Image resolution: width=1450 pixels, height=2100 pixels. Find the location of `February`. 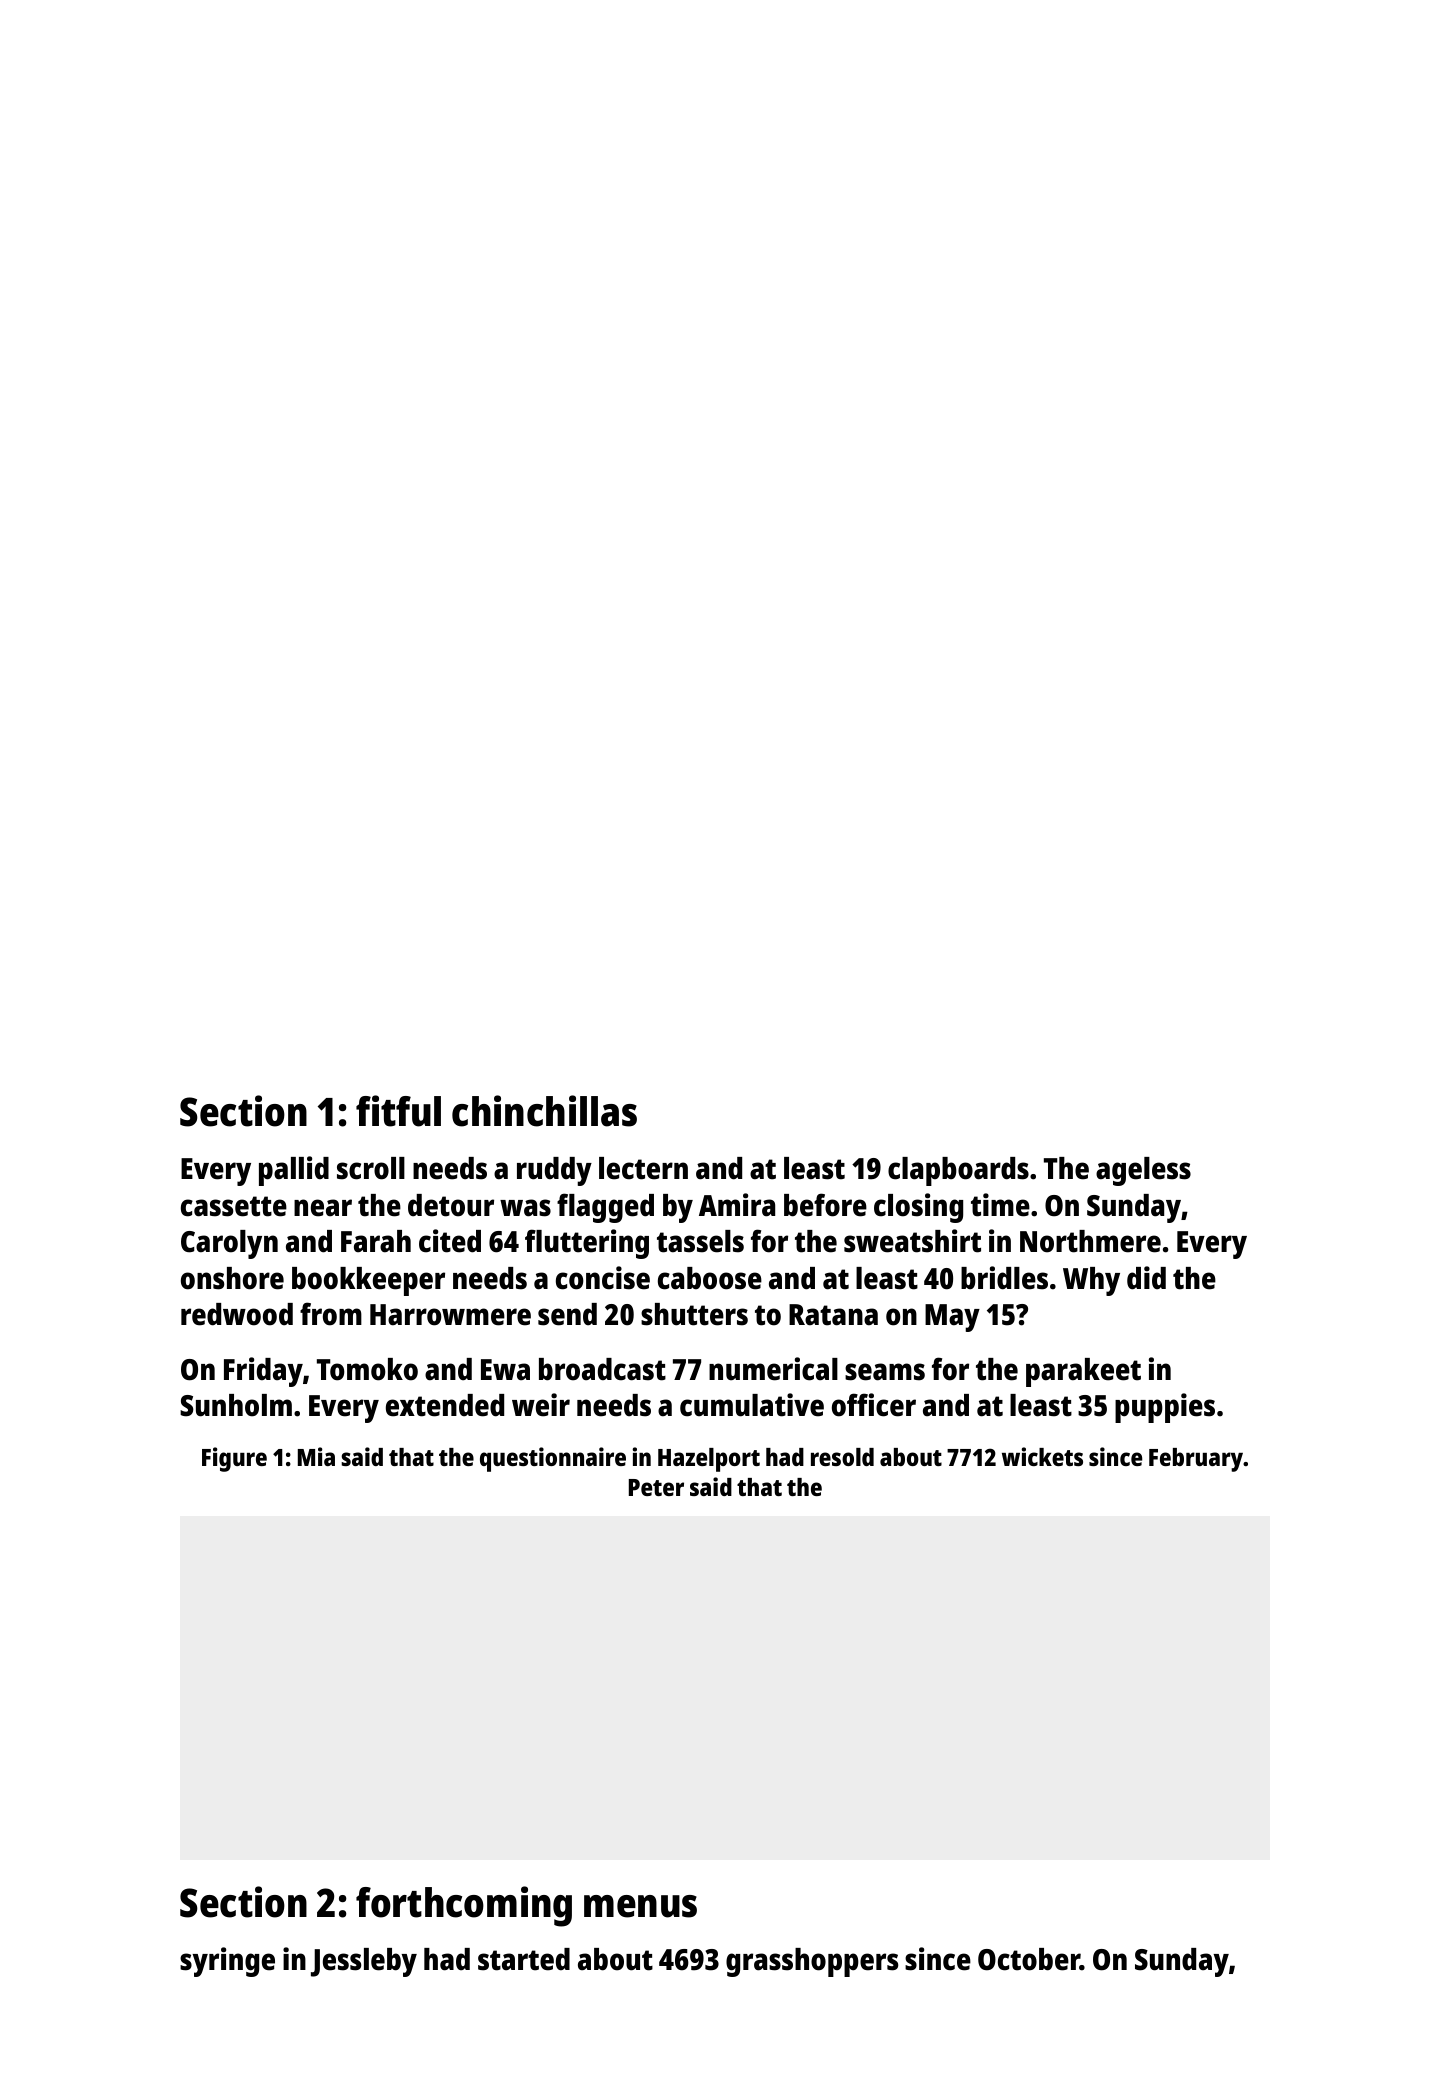

February is located at coordinates (1196, 1460).
